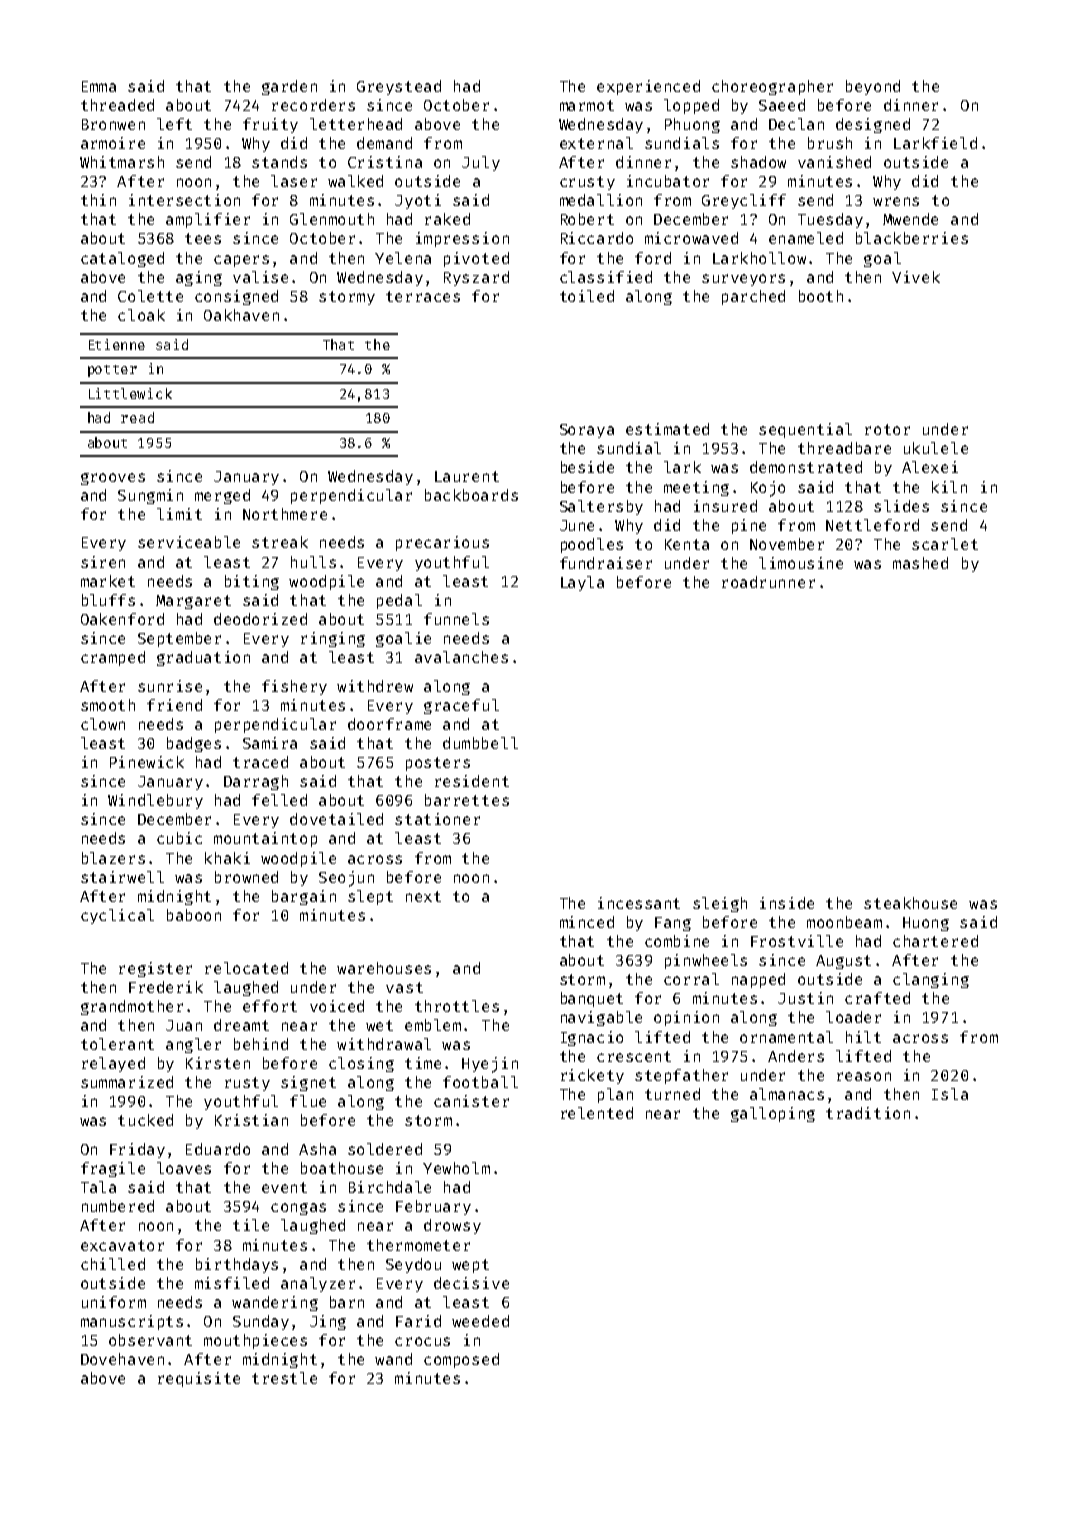 This screenshot has width=1083, height=1531. What do you see at coordinates (768, 582) in the screenshot?
I see `roadrunner` at bounding box center [768, 582].
